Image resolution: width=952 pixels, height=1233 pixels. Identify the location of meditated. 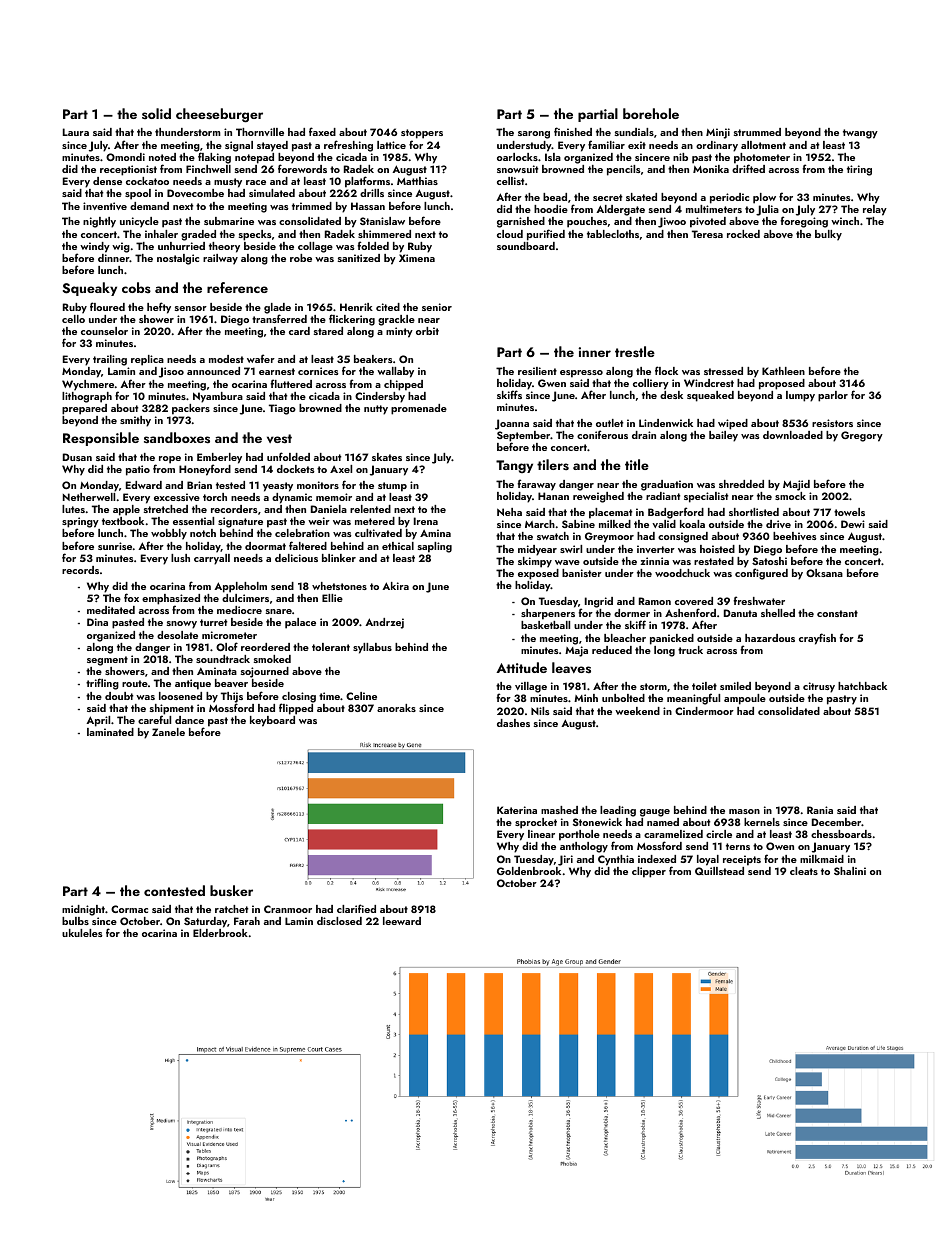
(111, 610).
